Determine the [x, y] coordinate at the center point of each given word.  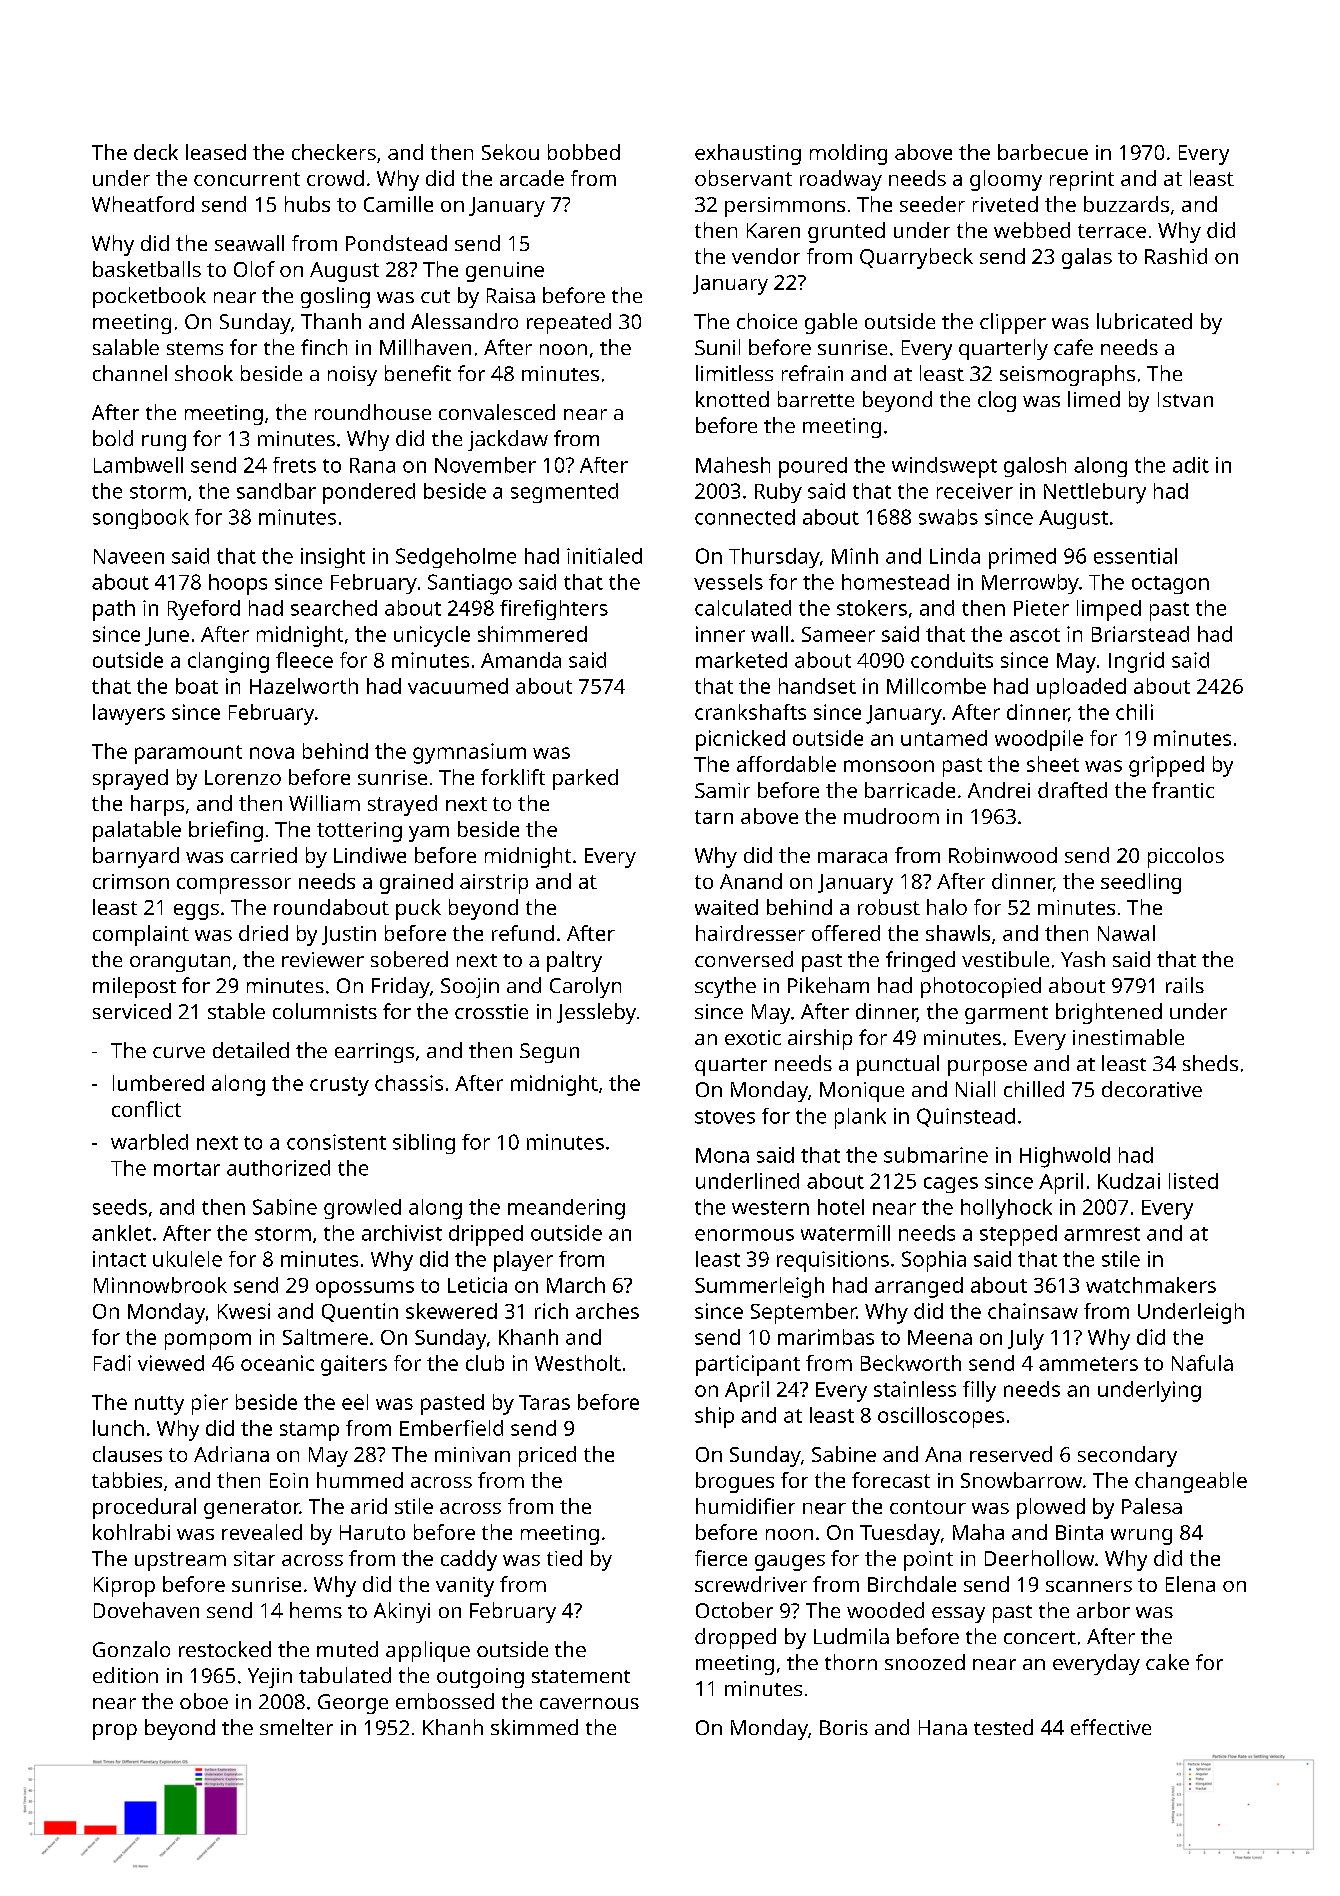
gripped [1166, 766]
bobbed [584, 152]
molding [848, 154]
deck [156, 152]
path [114, 610]
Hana [943, 1727]
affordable [786, 764]
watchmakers [1151, 1285]
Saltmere [325, 1337]
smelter [296, 1727]
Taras [544, 1402]
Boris [844, 1727]
